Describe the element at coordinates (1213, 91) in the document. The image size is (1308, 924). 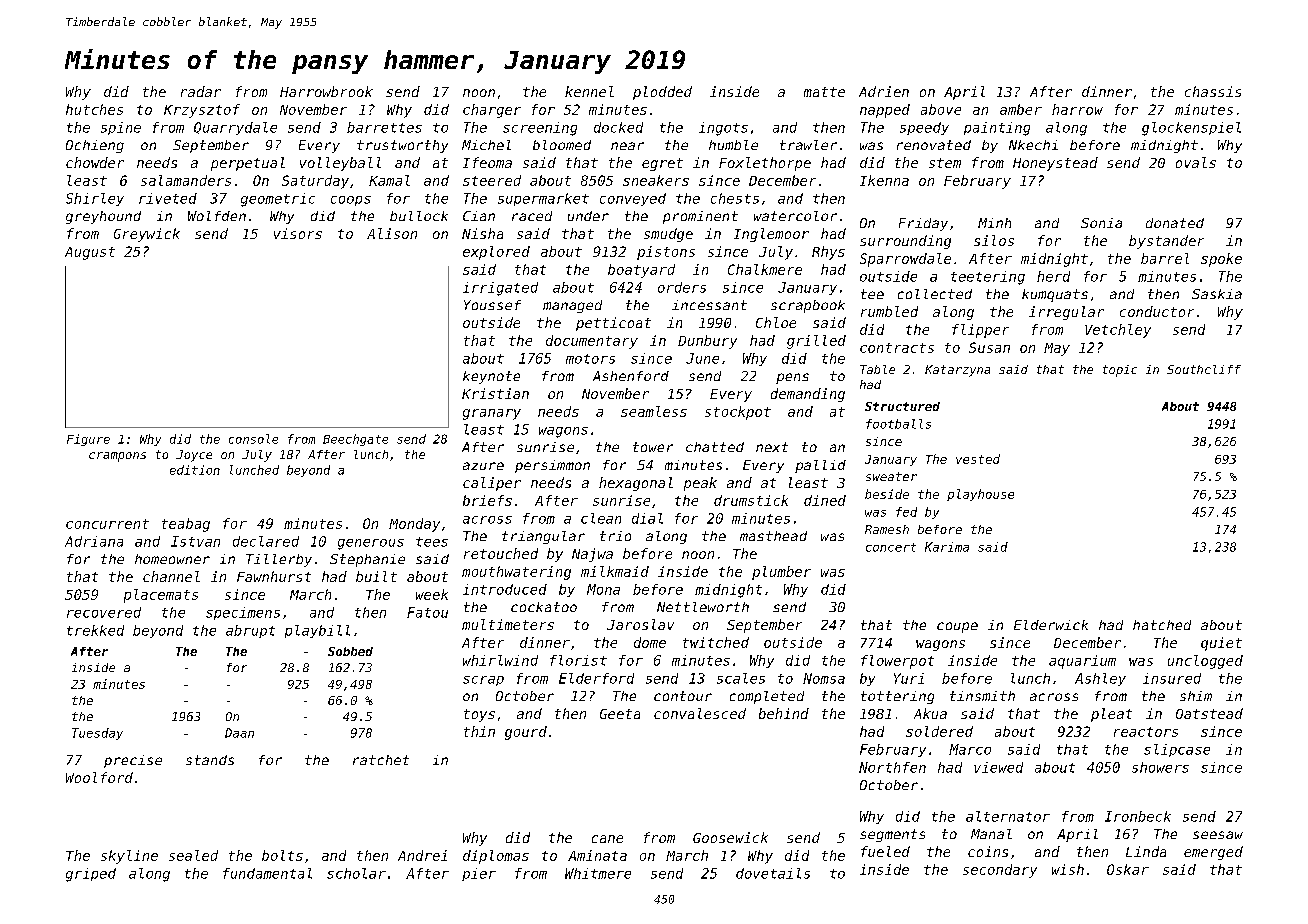
I see `chassis` at that location.
